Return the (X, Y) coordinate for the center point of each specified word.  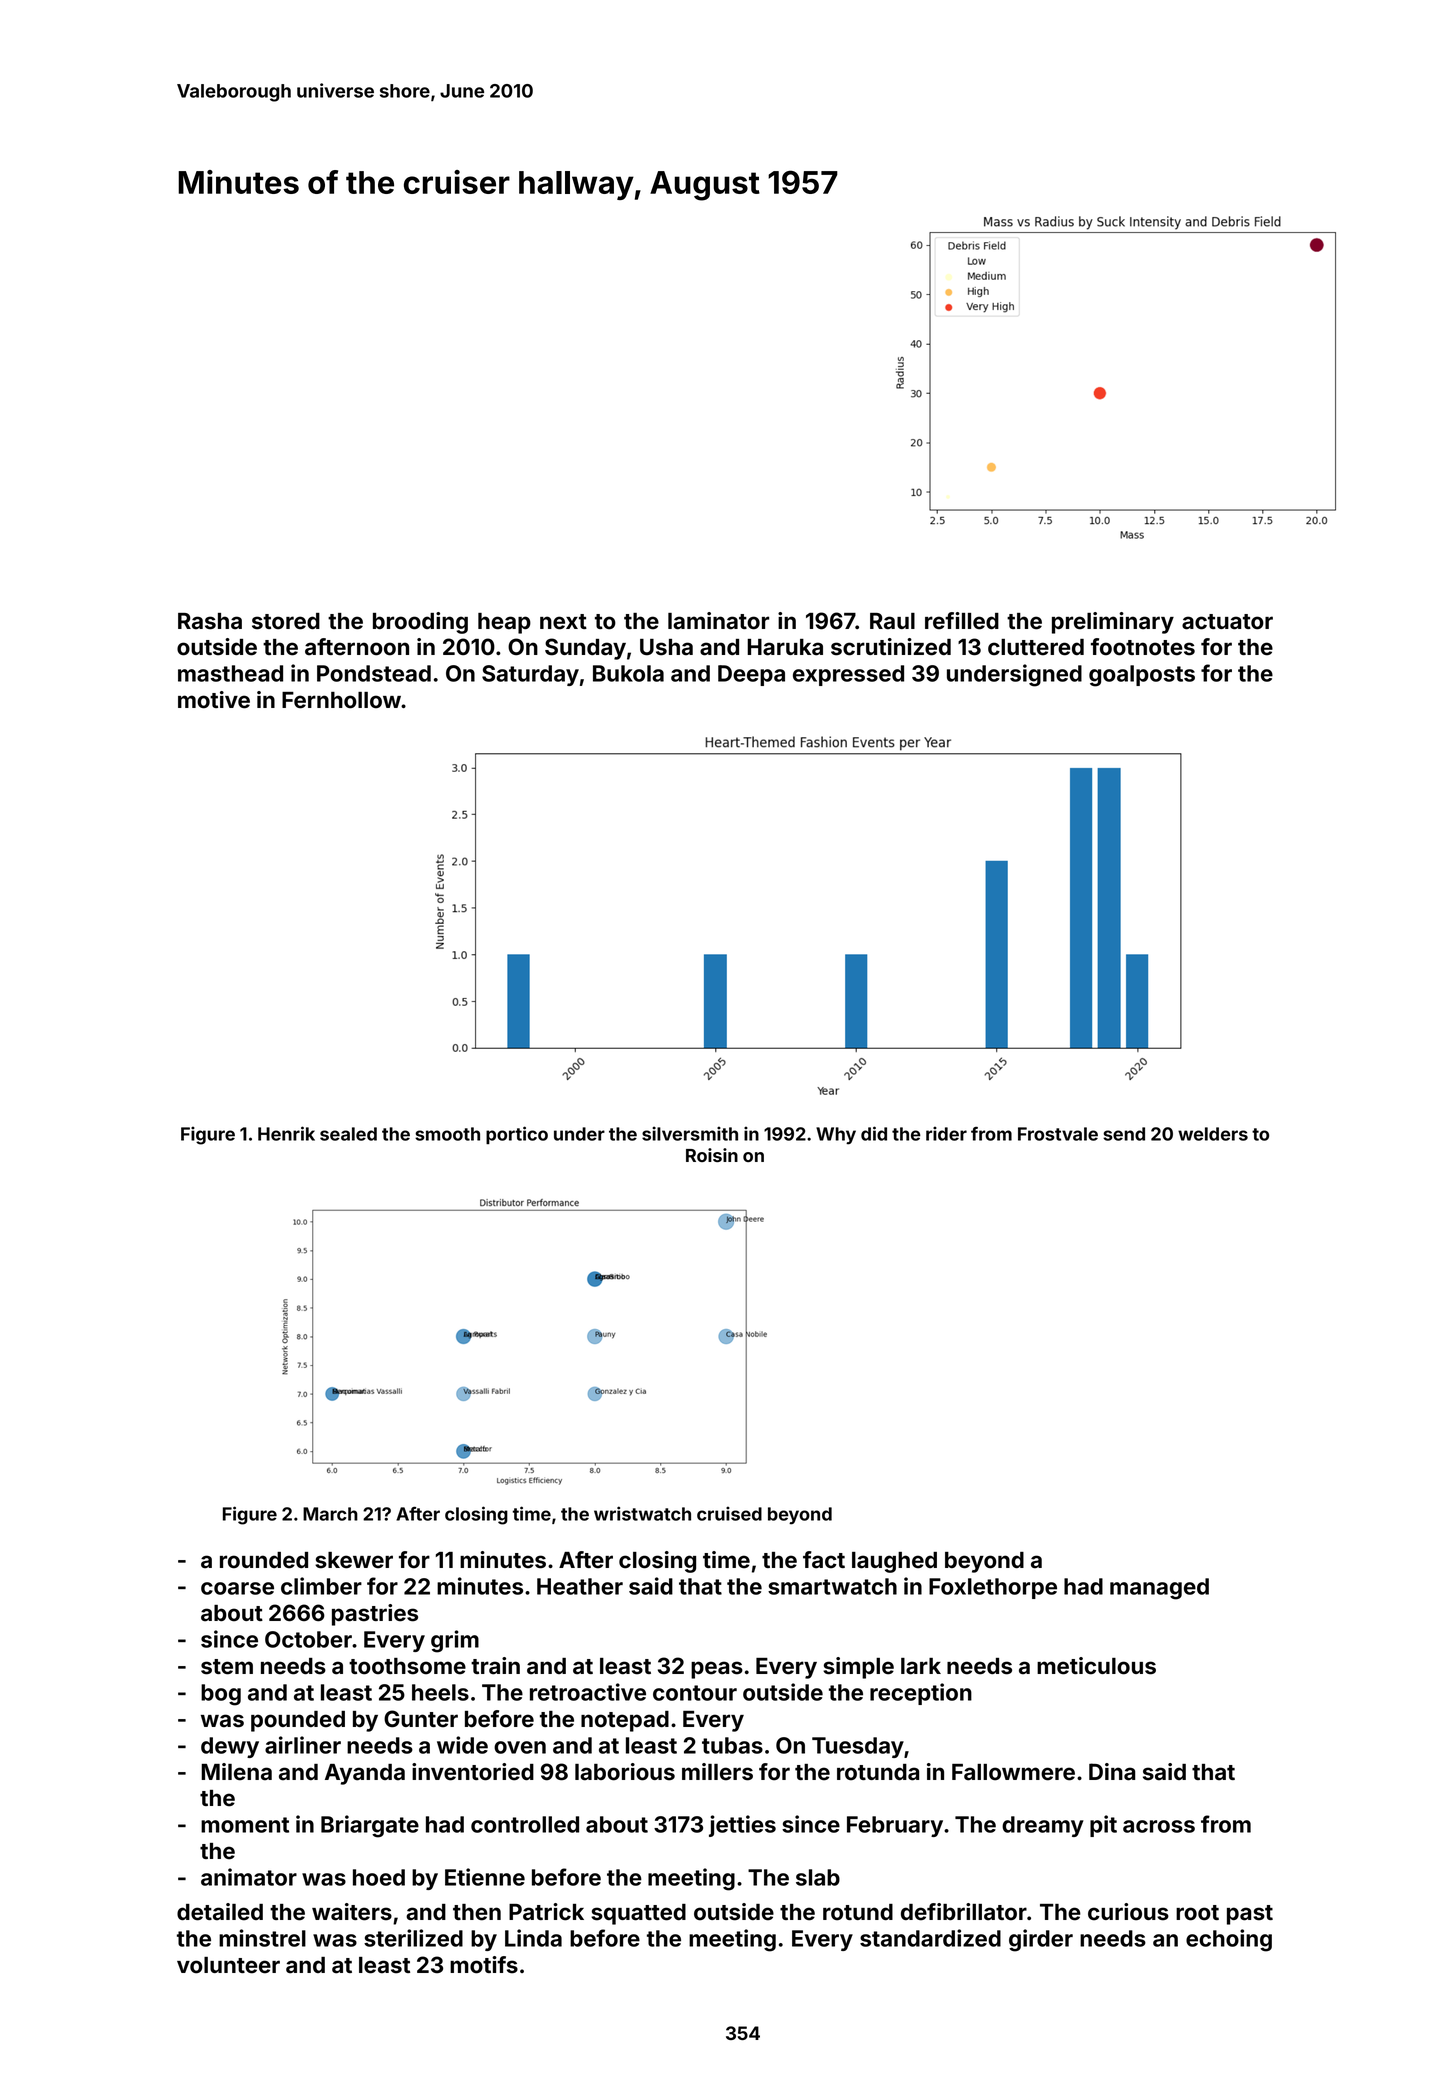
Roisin (712, 1155)
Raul (892, 621)
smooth (447, 1134)
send (1124, 1134)
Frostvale (1058, 1134)
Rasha (210, 621)
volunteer (228, 1965)
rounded (264, 1560)
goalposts (1142, 676)
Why (836, 1136)
